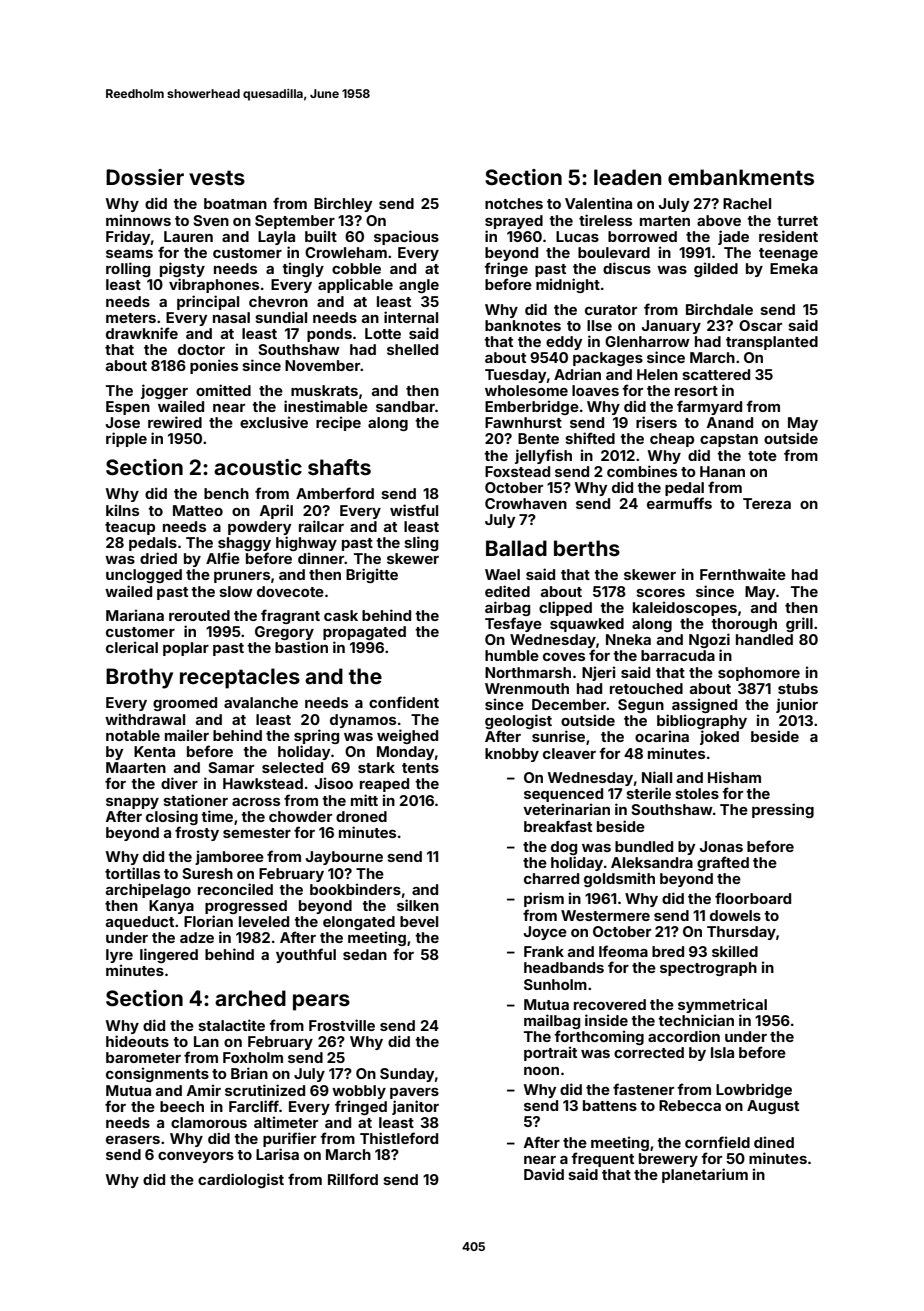 The height and width of the screenshot is (1311, 924). Describe the element at coordinates (741, 177) in the screenshot. I see `embankments` at that location.
